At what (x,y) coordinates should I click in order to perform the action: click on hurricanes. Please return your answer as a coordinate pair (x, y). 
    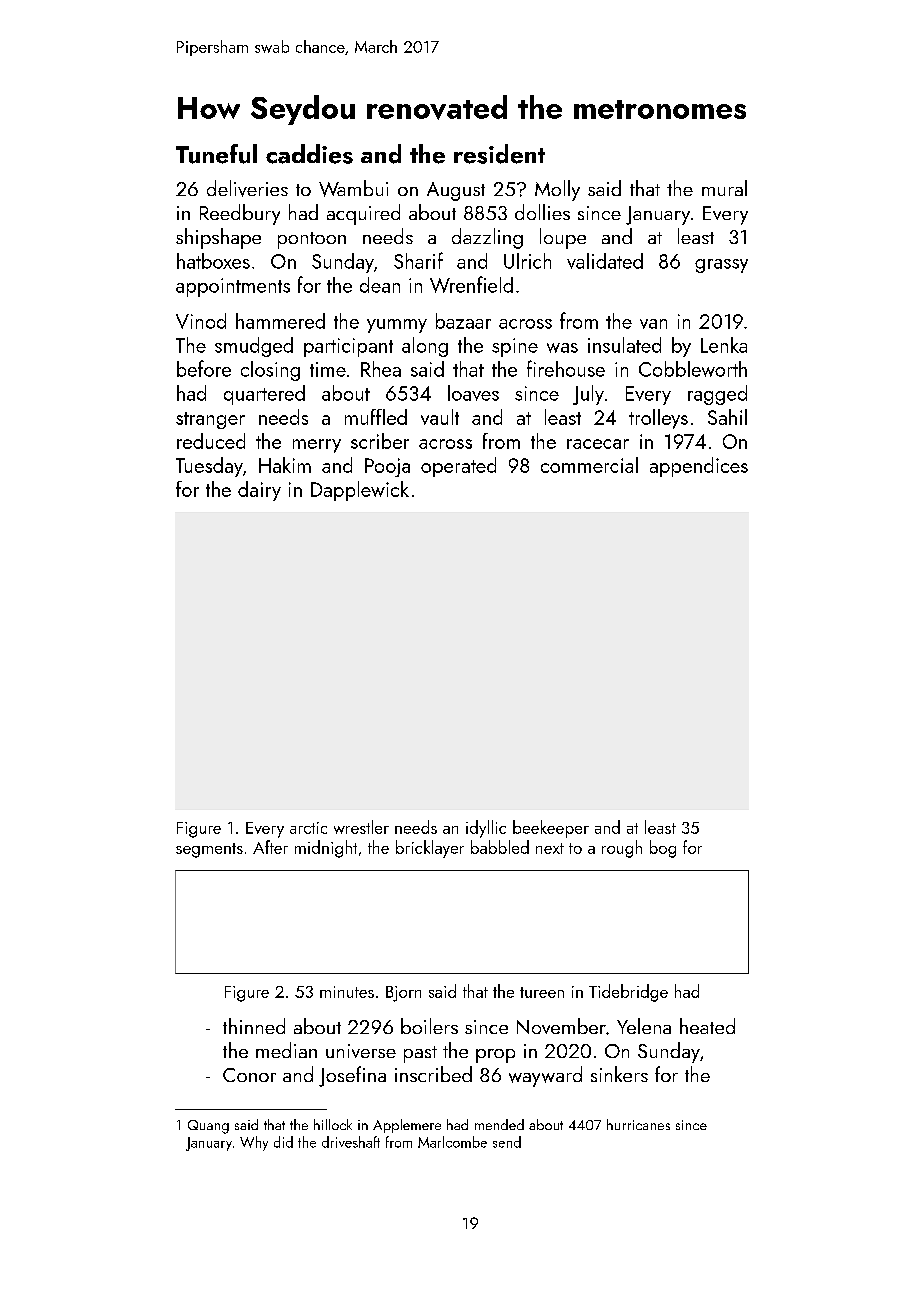
    Looking at the image, I should click on (638, 1124).
